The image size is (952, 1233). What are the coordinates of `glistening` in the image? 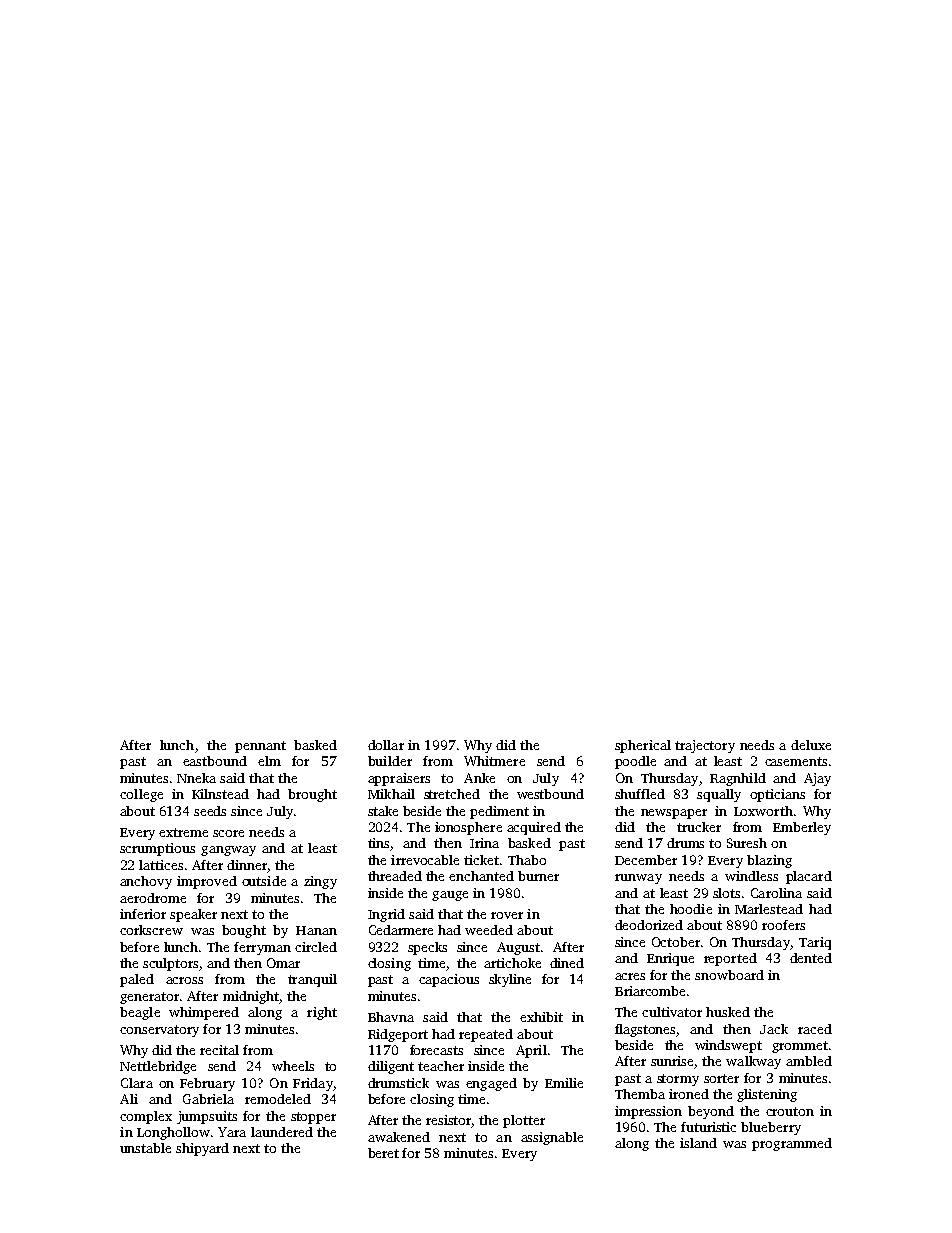 It's located at (767, 1095).
